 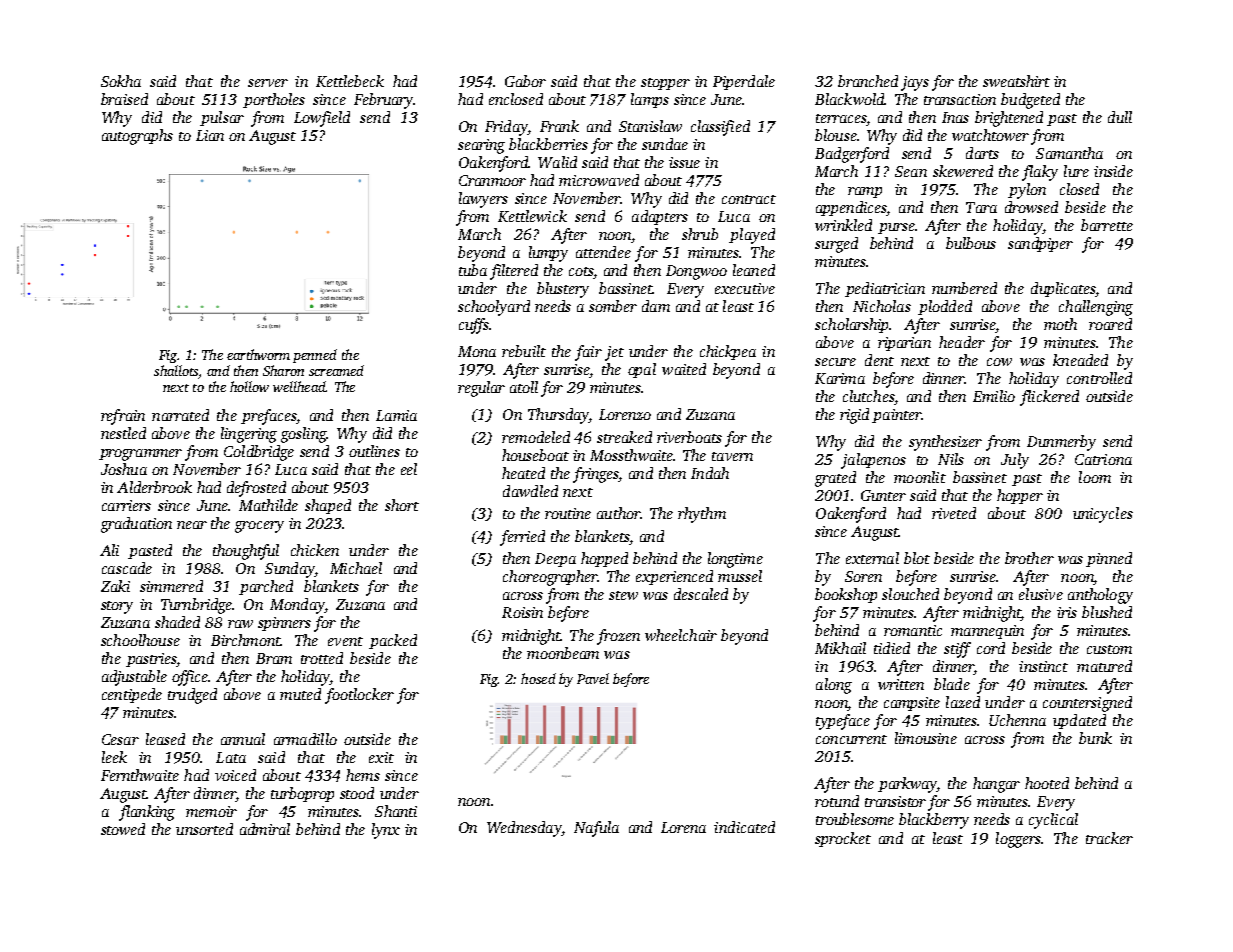 What do you see at coordinates (1020, 496) in the document?
I see `hopper` at bounding box center [1020, 496].
